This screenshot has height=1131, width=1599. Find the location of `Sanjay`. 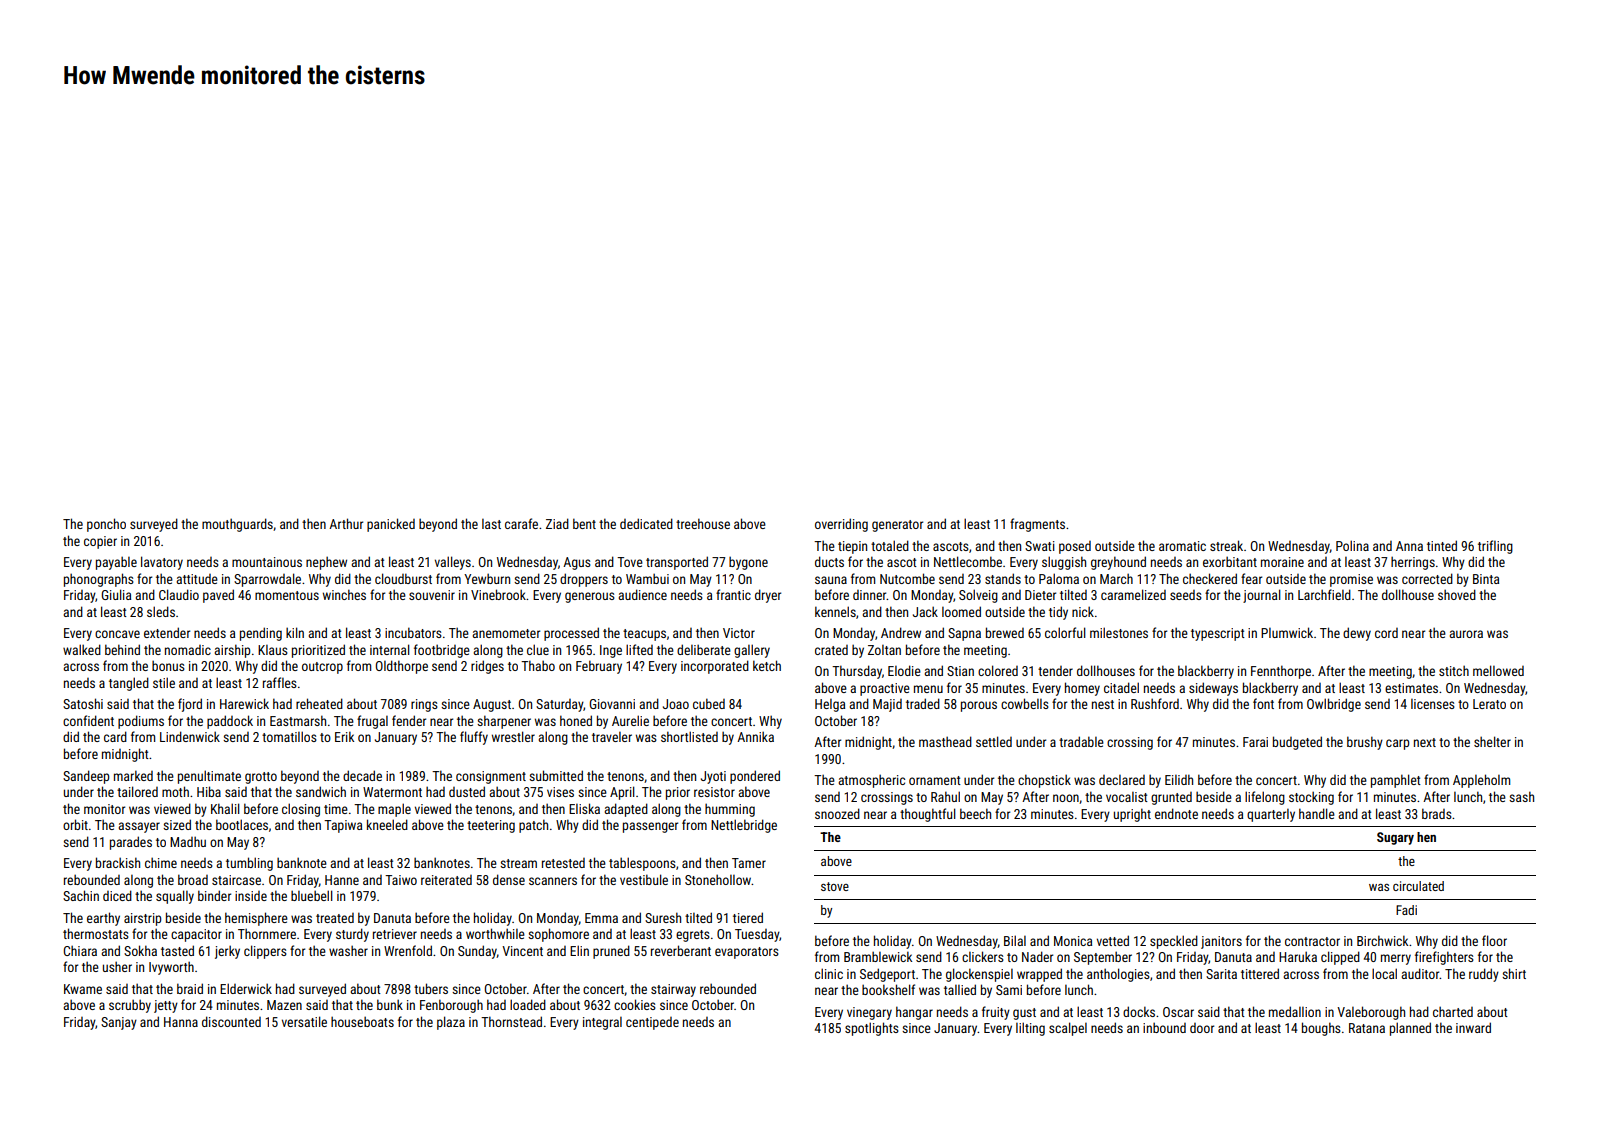

Sanjay is located at coordinates (119, 1023).
